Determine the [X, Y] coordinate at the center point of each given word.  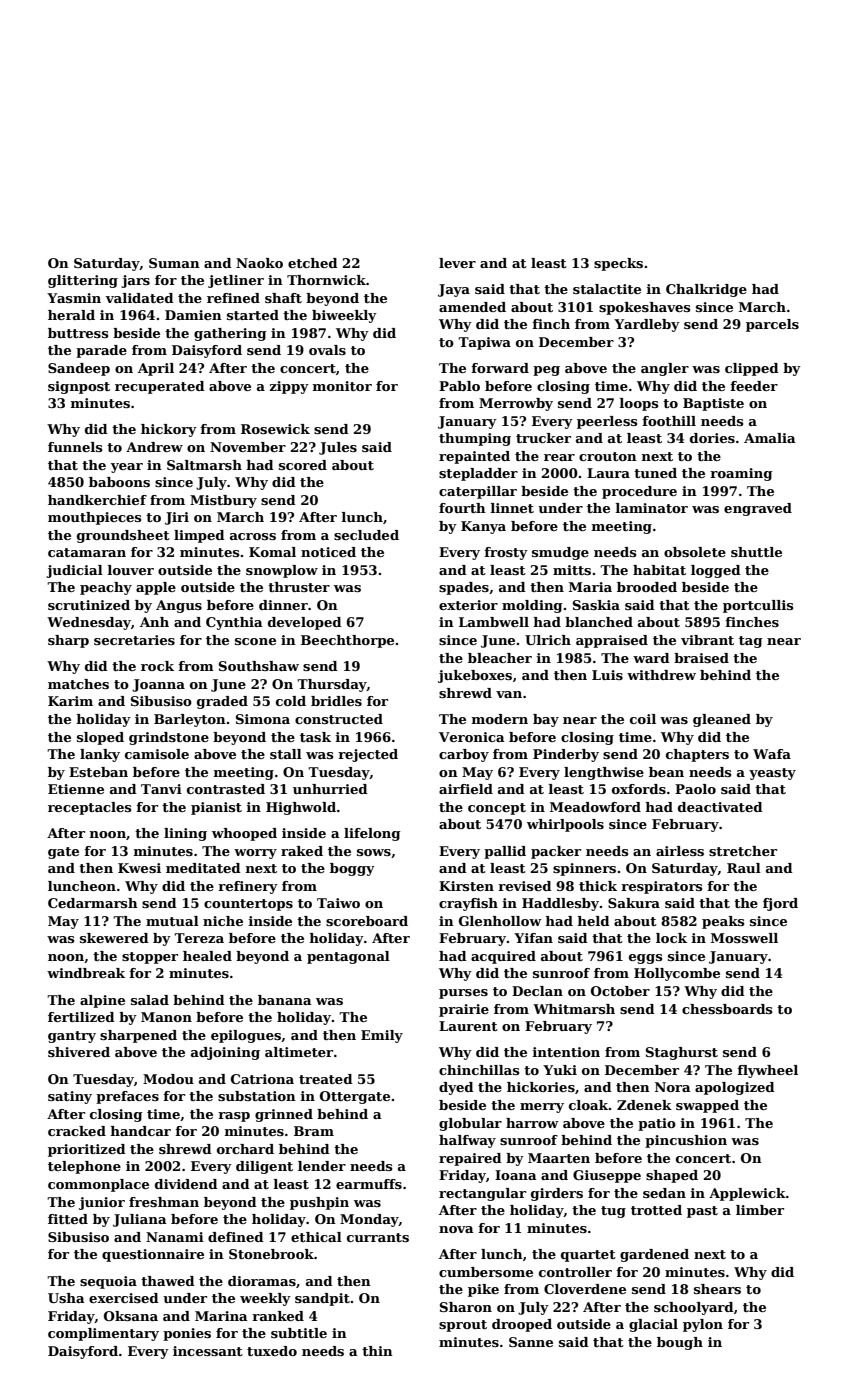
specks [618, 264]
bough [680, 1343]
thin [377, 1351]
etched [313, 263]
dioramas [262, 1281]
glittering [83, 281]
